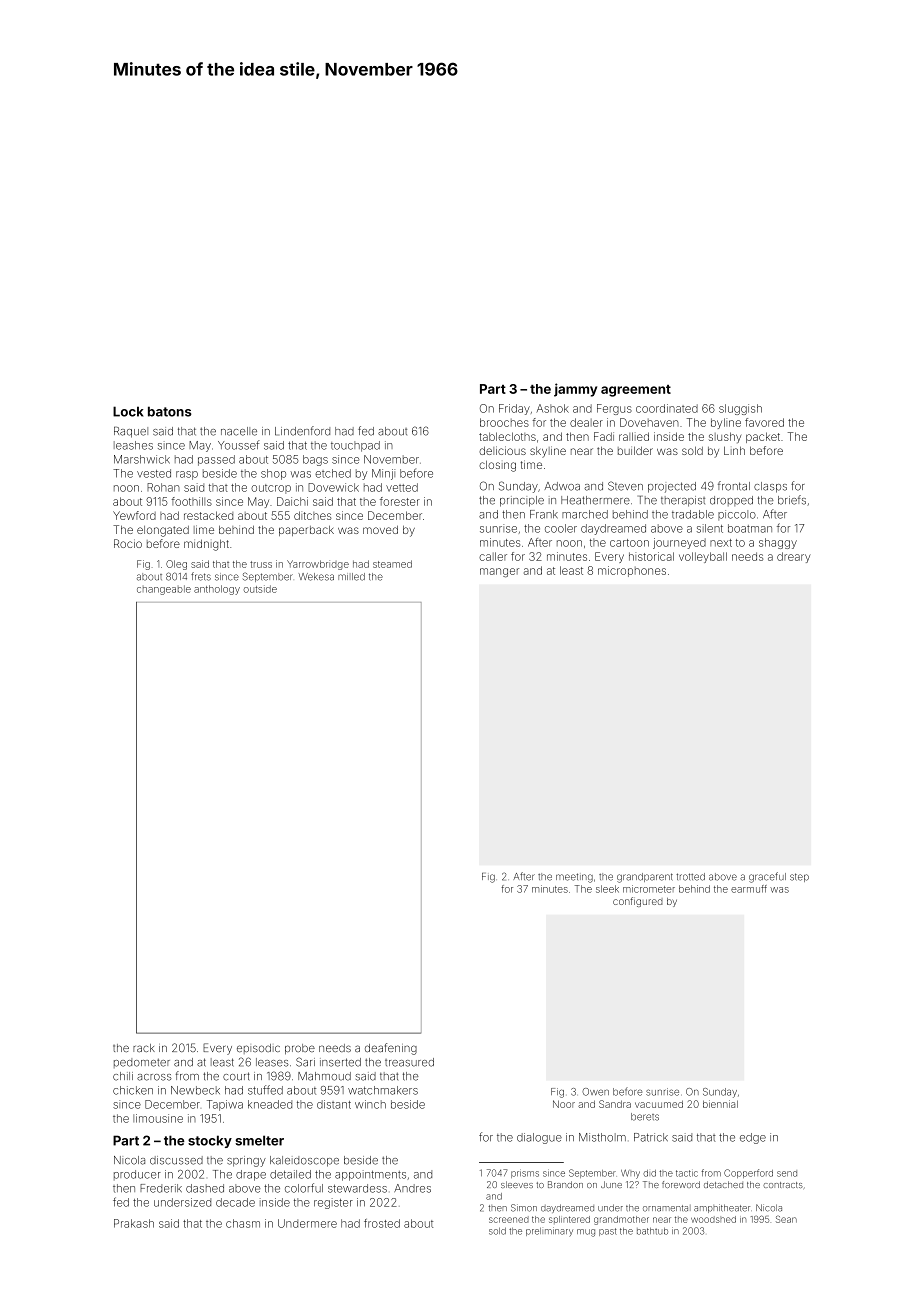 The width and height of the page is (924, 1308). I want to click on producer, so click(137, 1175).
